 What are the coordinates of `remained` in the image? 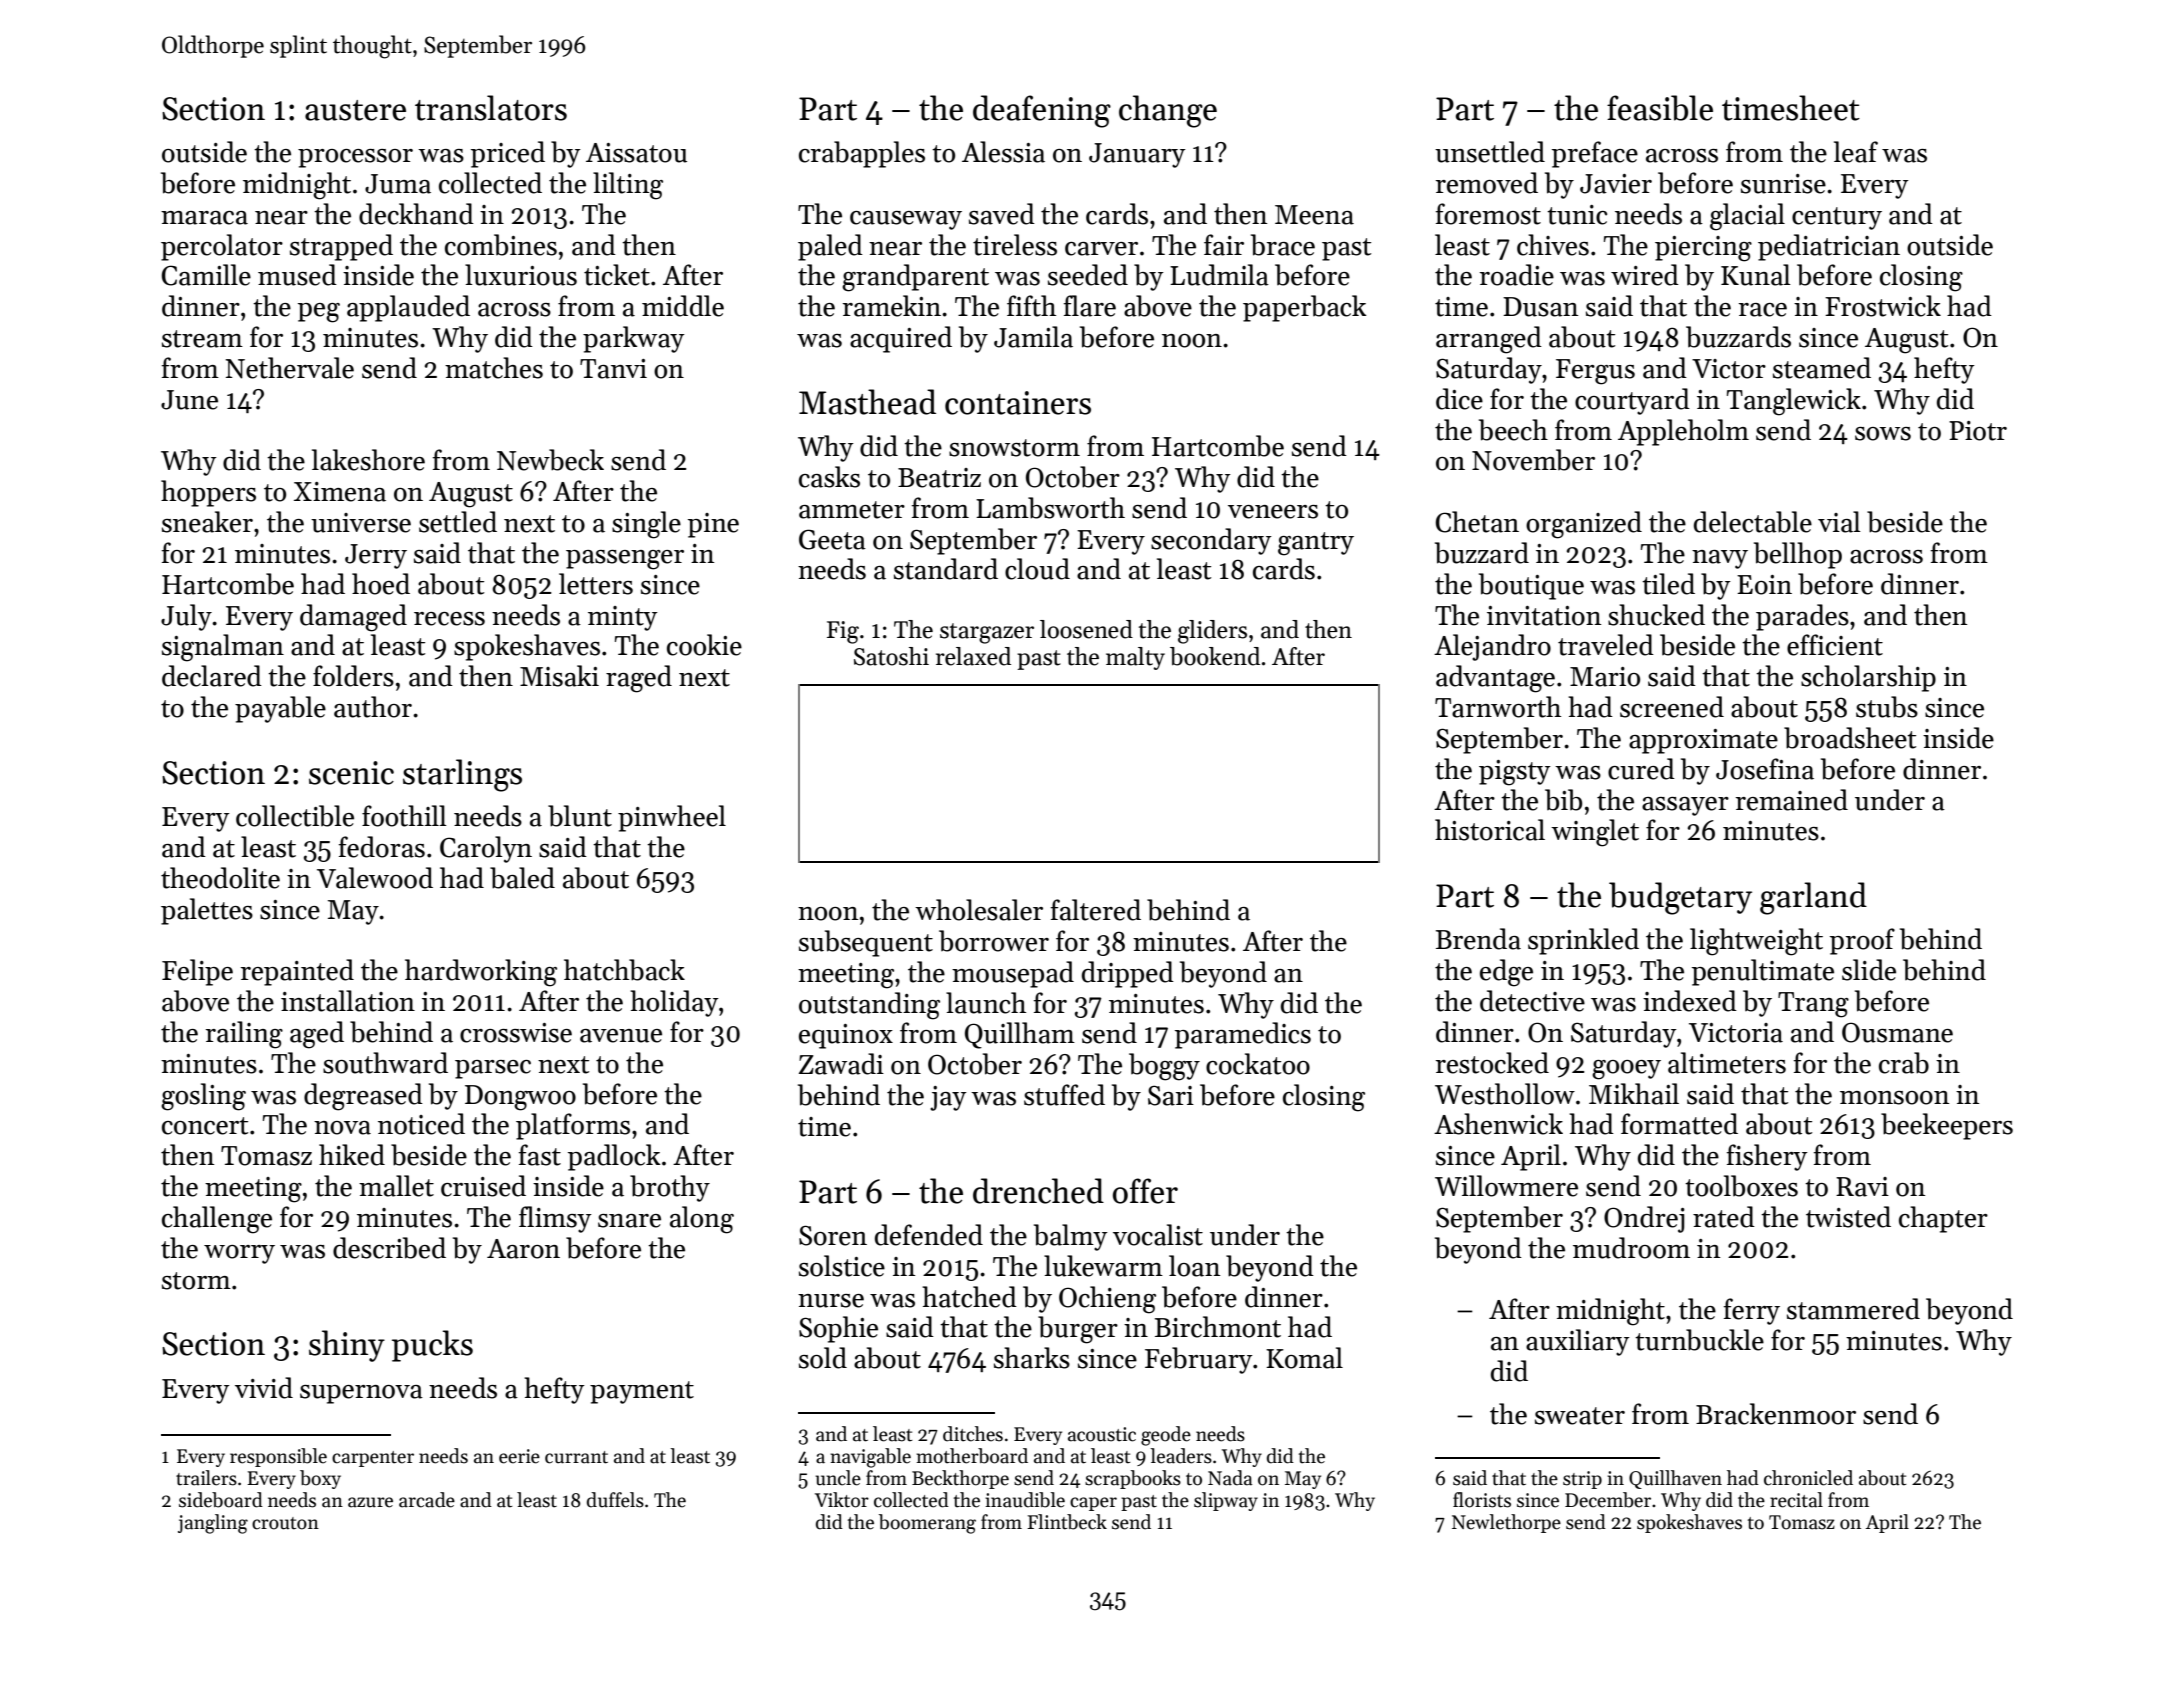 It's located at (1792, 800).
